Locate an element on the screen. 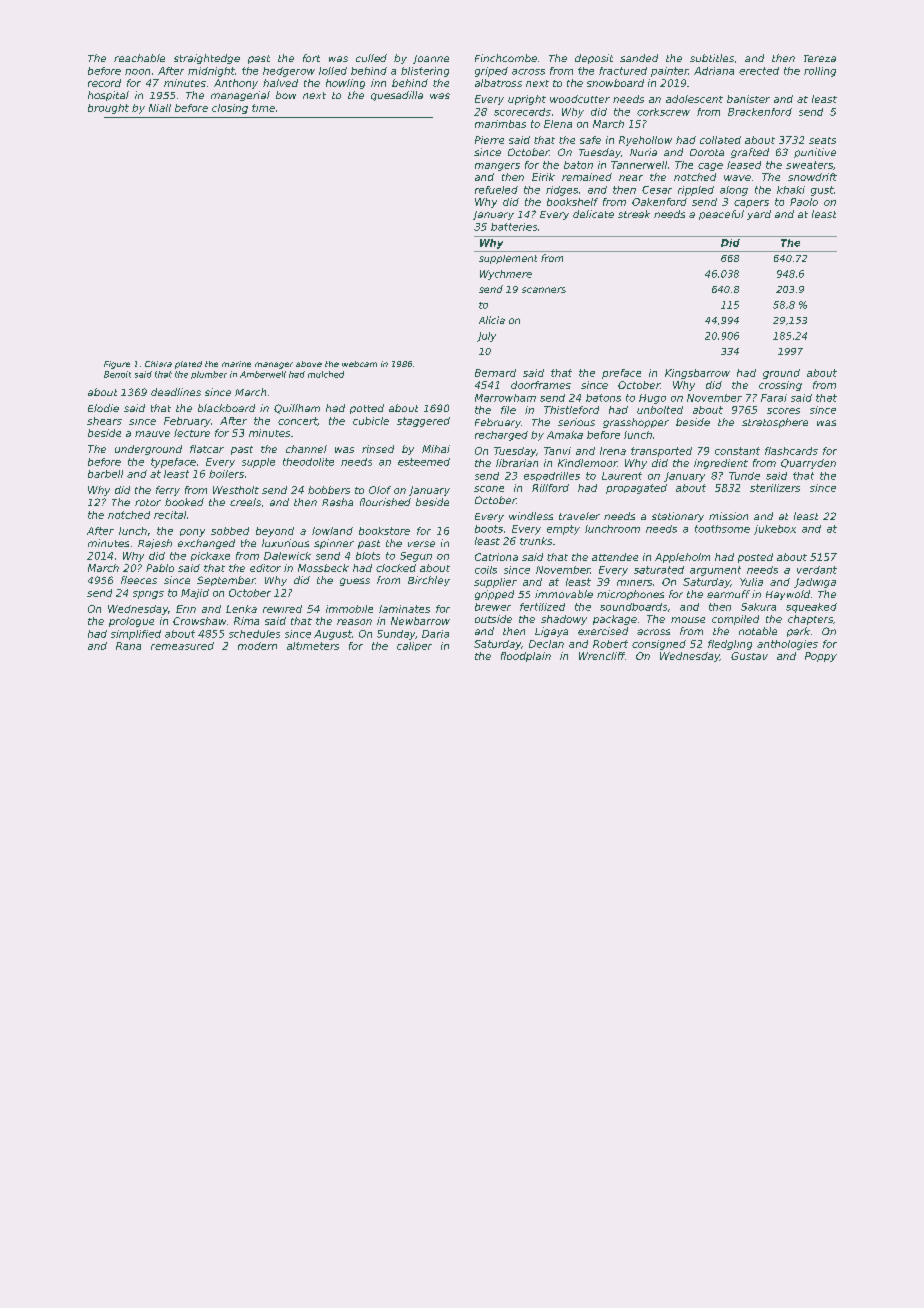  editor is located at coordinates (265, 568).
